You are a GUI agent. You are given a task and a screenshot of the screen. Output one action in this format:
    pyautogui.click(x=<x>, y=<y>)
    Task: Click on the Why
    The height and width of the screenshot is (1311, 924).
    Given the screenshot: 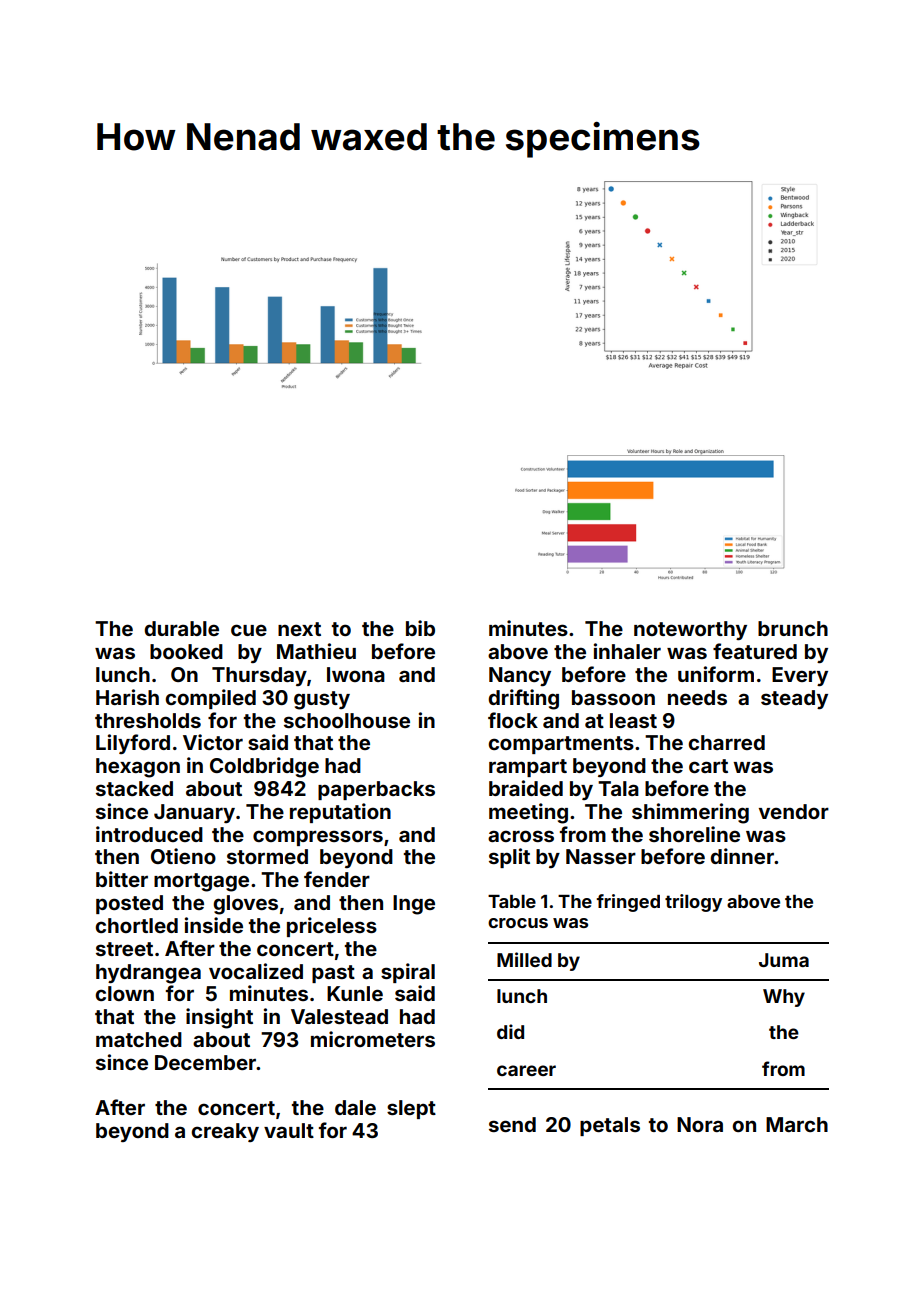 What is the action you would take?
    pyautogui.click(x=784, y=998)
